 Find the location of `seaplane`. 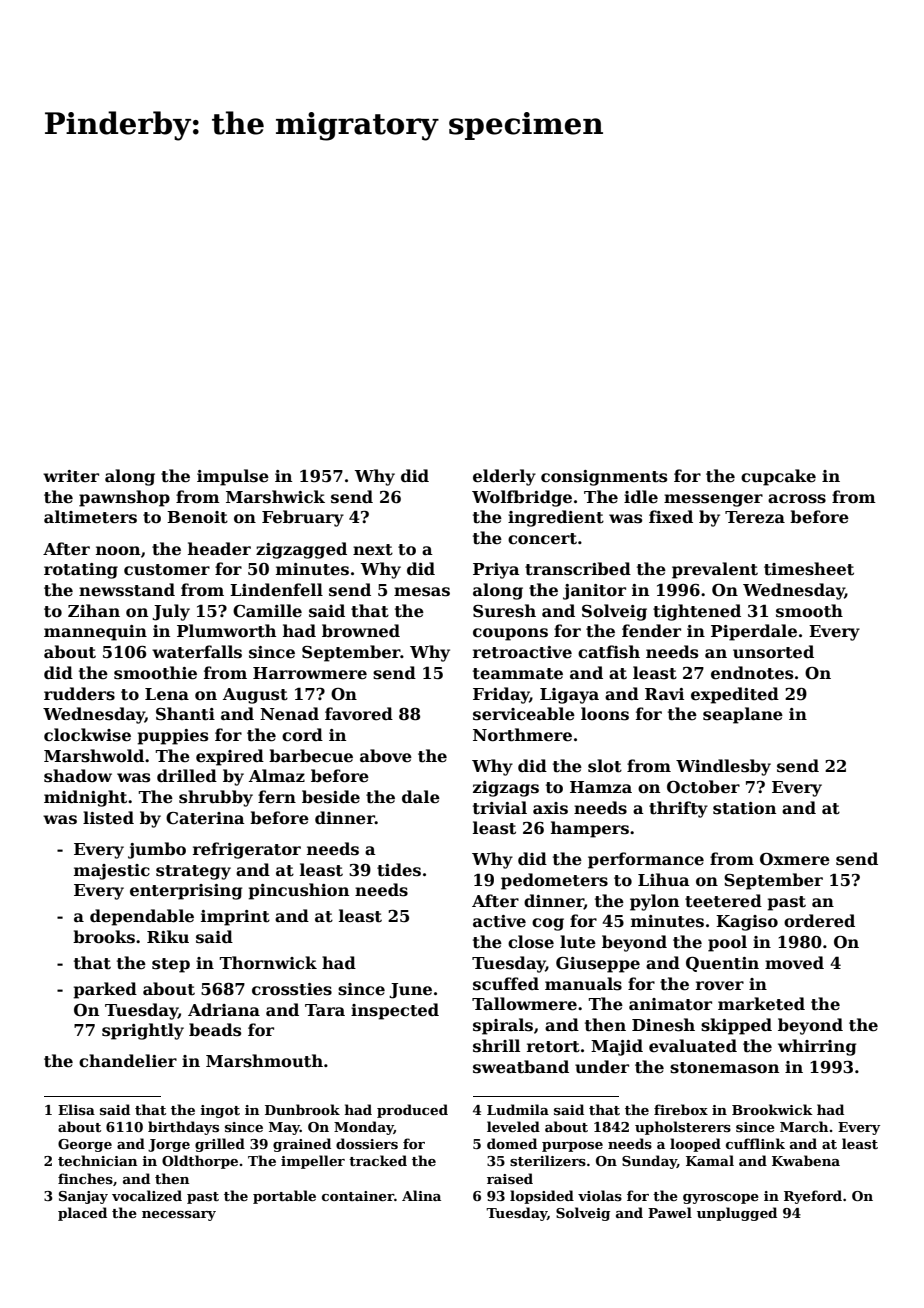

seaplane is located at coordinates (743, 715).
